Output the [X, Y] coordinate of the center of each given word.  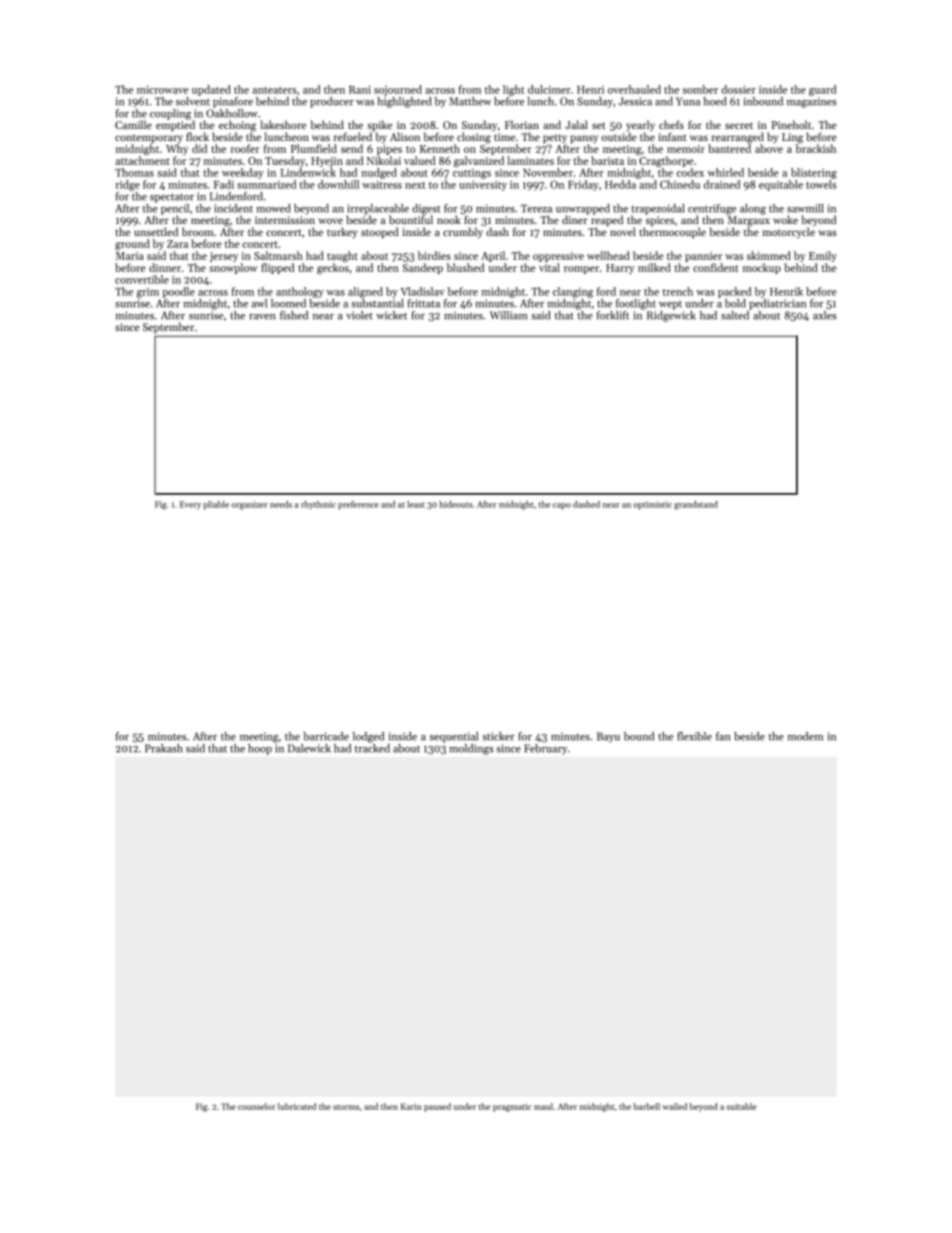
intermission [285, 220]
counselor [256, 1106]
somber [700, 89]
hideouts [456, 504]
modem [805, 736]
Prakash [164, 748]
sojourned [398, 90]
